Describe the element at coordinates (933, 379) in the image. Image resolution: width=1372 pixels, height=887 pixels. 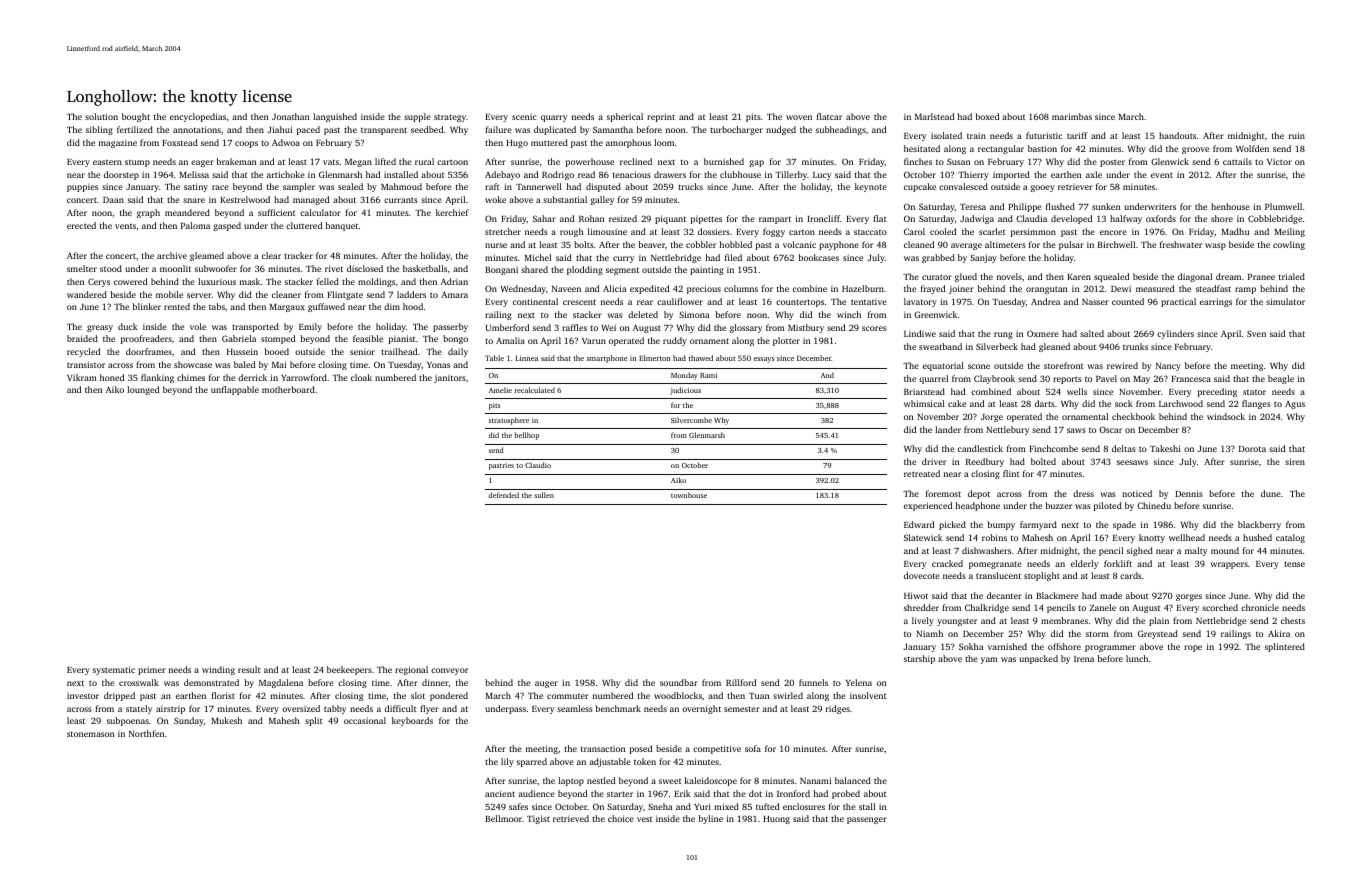
I see `quarrel` at that location.
